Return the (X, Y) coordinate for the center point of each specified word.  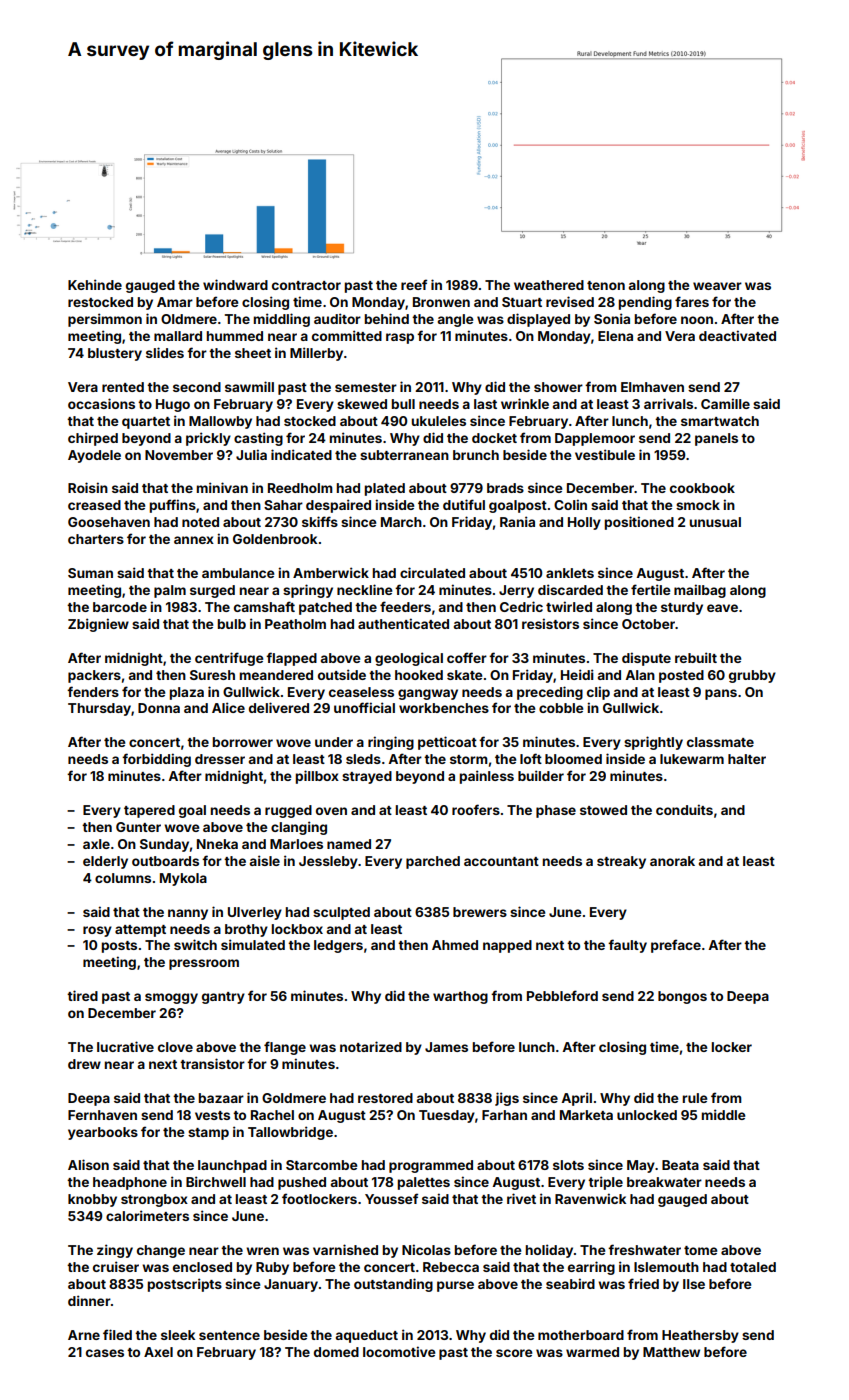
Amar (175, 302)
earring (591, 1268)
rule (695, 1098)
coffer (467, 657)
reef (414, 284)
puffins (173, 506)
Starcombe (321, 1165)
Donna (159, 708)
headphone (130, 1183)
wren (262, 1251)
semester (366, 387)
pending (645, 303)
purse (455, 1286)
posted (681, 676)
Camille (725, 403)
